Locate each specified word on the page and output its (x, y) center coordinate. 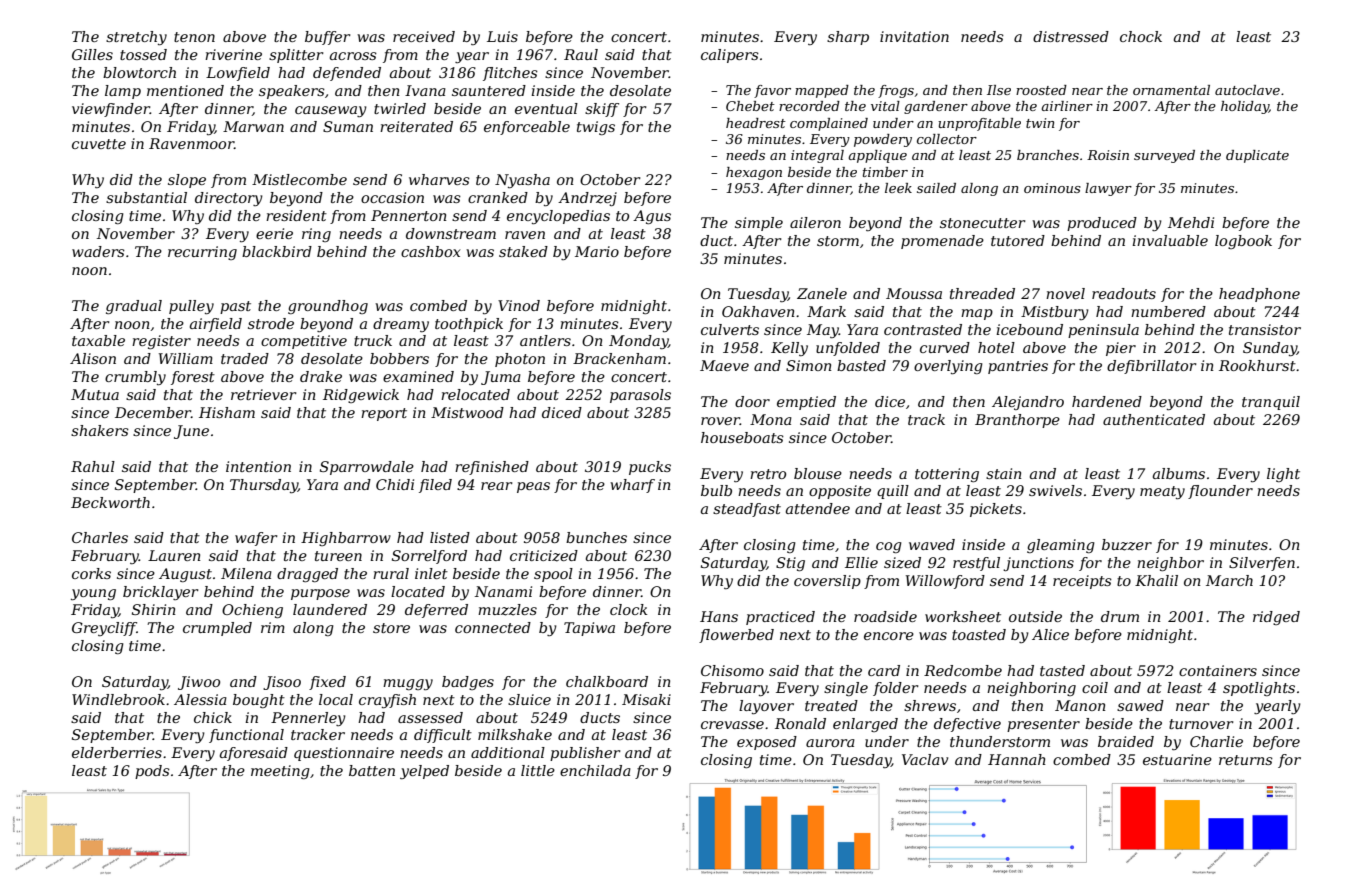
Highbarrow (346, 539)
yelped (424, 772)
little (538, 770)
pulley (191, 307)
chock (1141, 36)
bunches (596, 537)
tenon (194, 37)
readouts (1124, 293)
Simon (809, 365)
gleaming (1061, 546)
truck (373, 340)
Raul (581, 54)
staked (523, 251)
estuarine (1177, 759)
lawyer (1108, 189)
